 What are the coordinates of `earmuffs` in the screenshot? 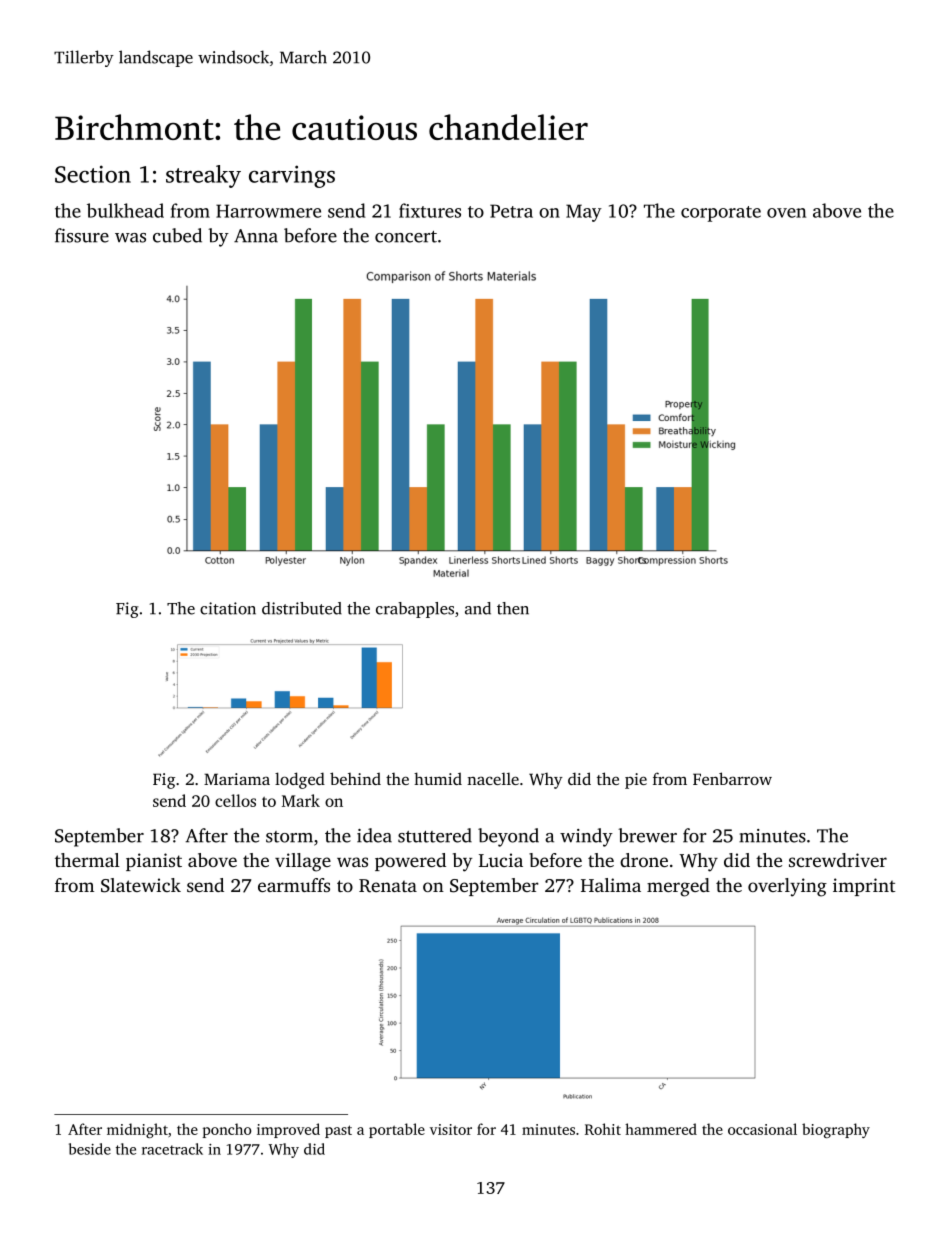 It's located at (294, 885).
